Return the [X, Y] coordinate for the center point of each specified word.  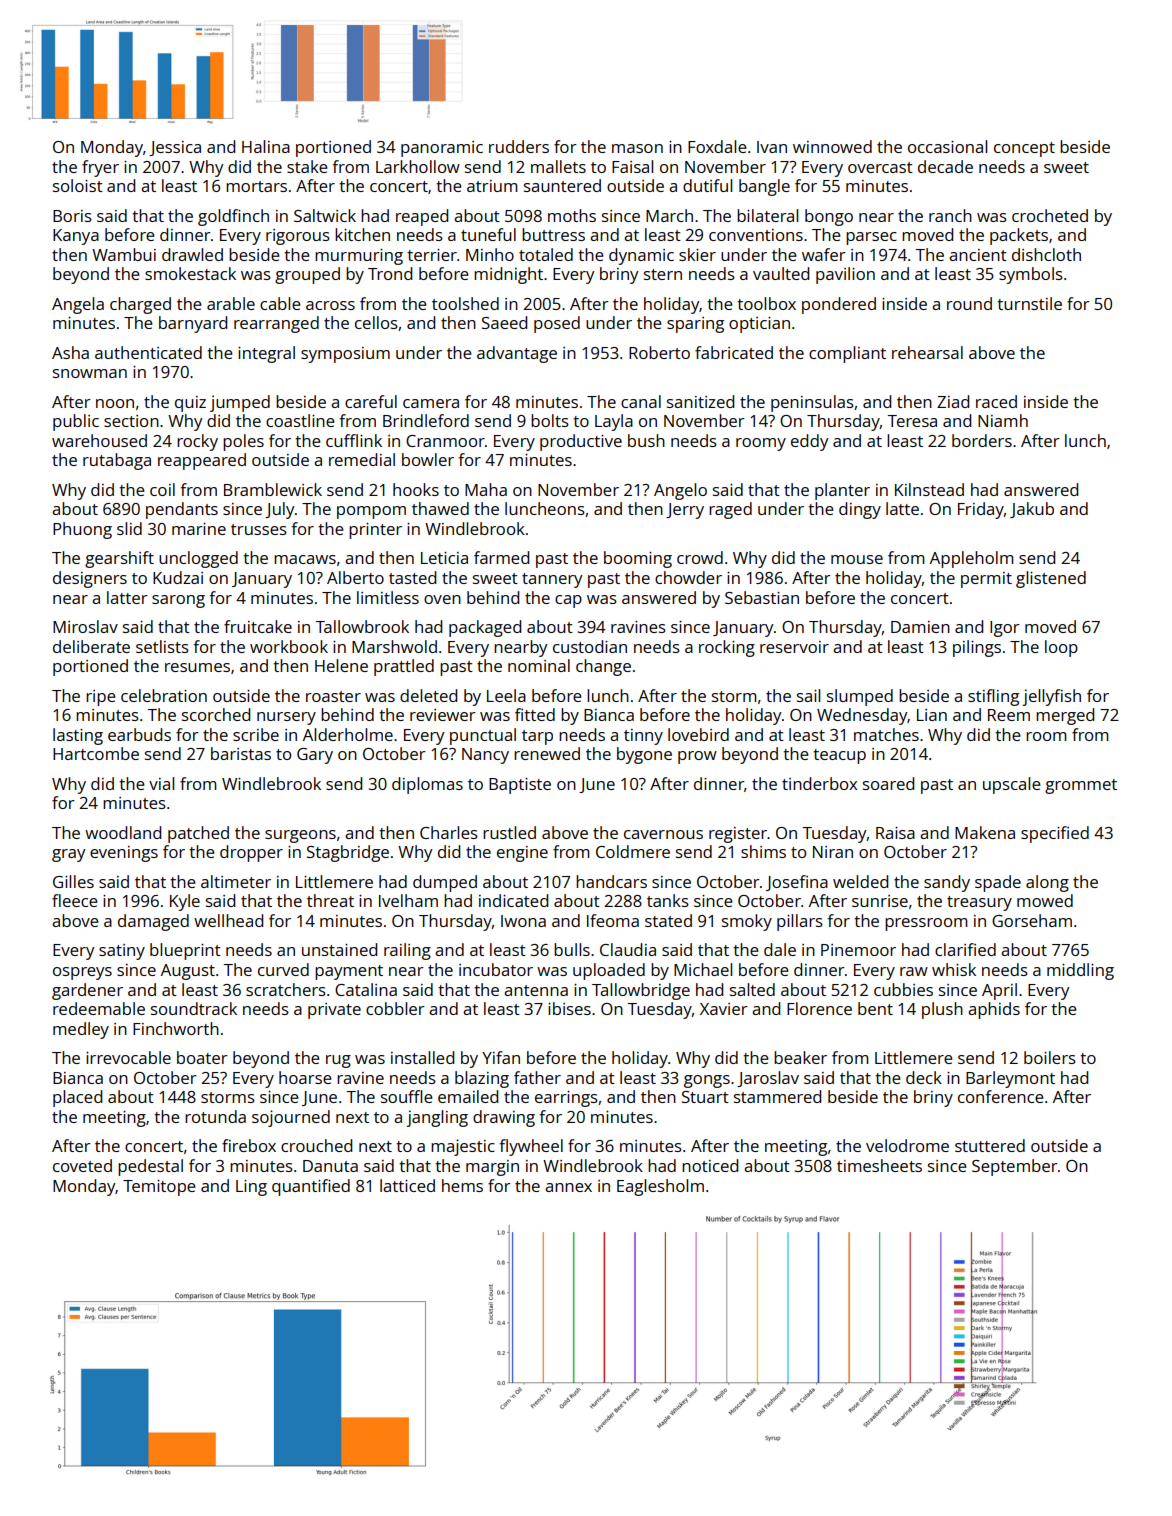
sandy [947, 883]
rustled [509, 832]
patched [198, 834]
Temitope [159, 1188]
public [76, 422]
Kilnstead [929, 489]
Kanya [76, 237]
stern [663, 274]
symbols [1031, 275]
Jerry [685, 511]
